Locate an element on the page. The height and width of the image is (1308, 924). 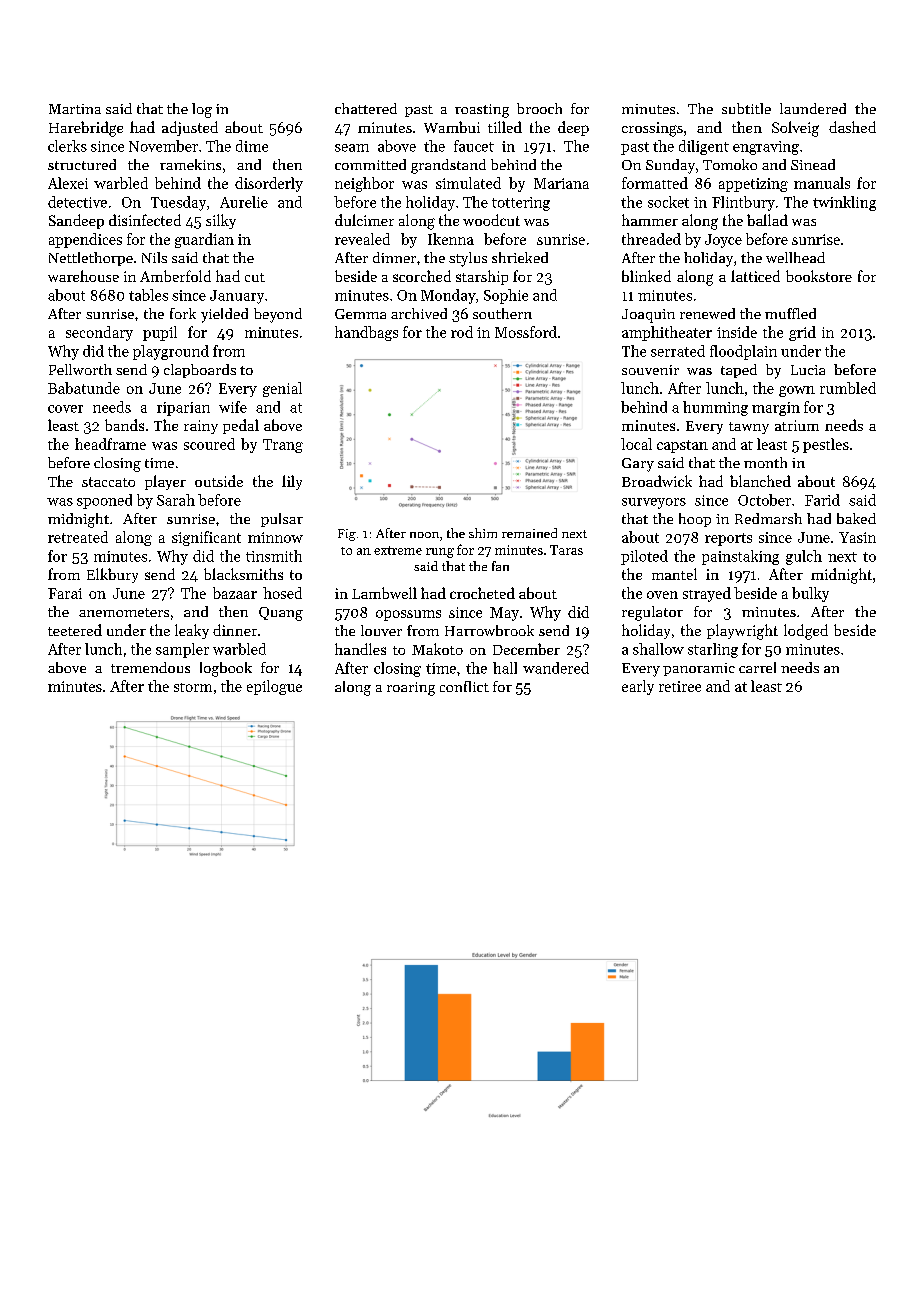
anemometers is located at coordinates (124, 612).
